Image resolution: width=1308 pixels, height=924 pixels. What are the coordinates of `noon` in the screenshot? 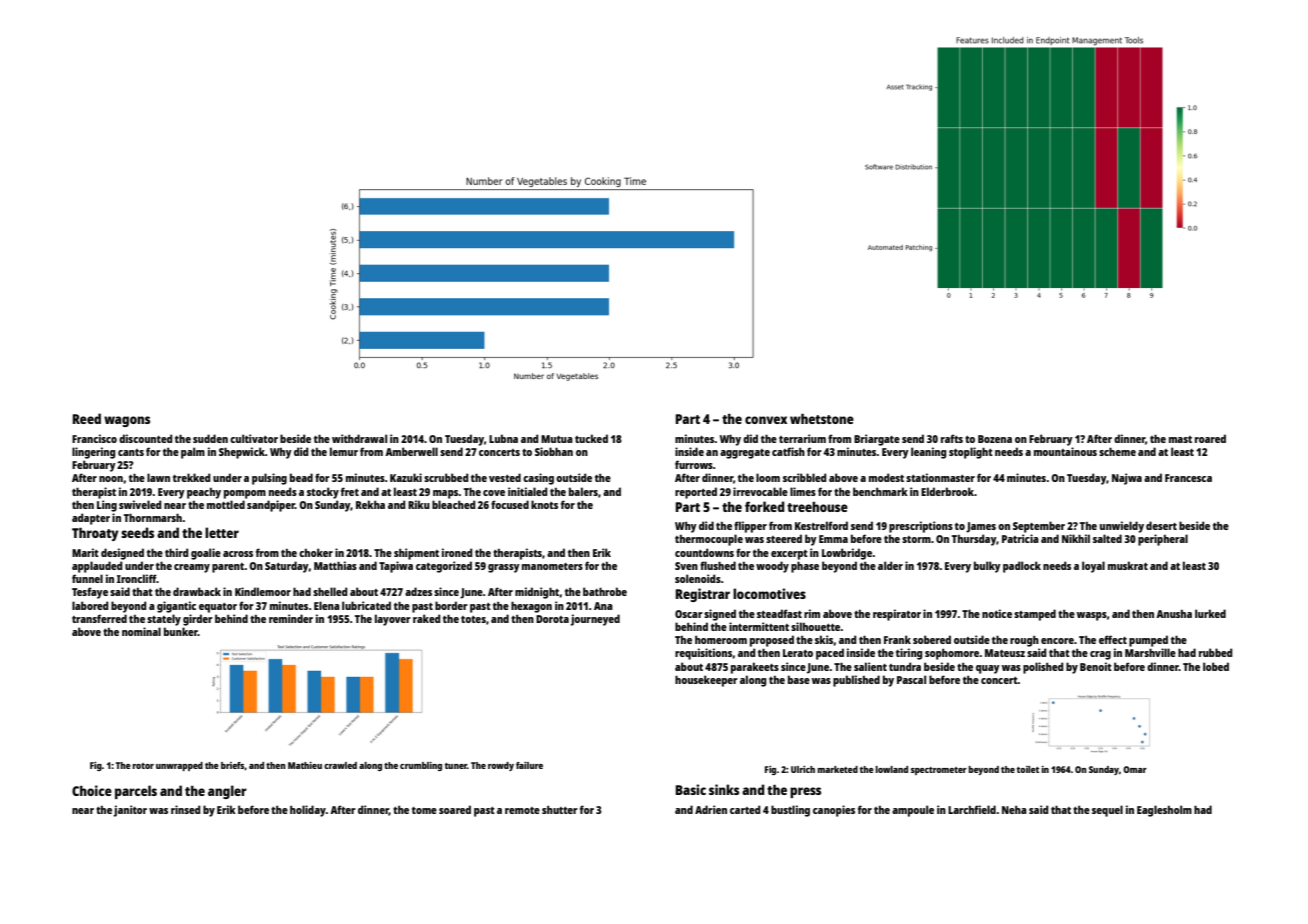 It's located at (111, 479).
